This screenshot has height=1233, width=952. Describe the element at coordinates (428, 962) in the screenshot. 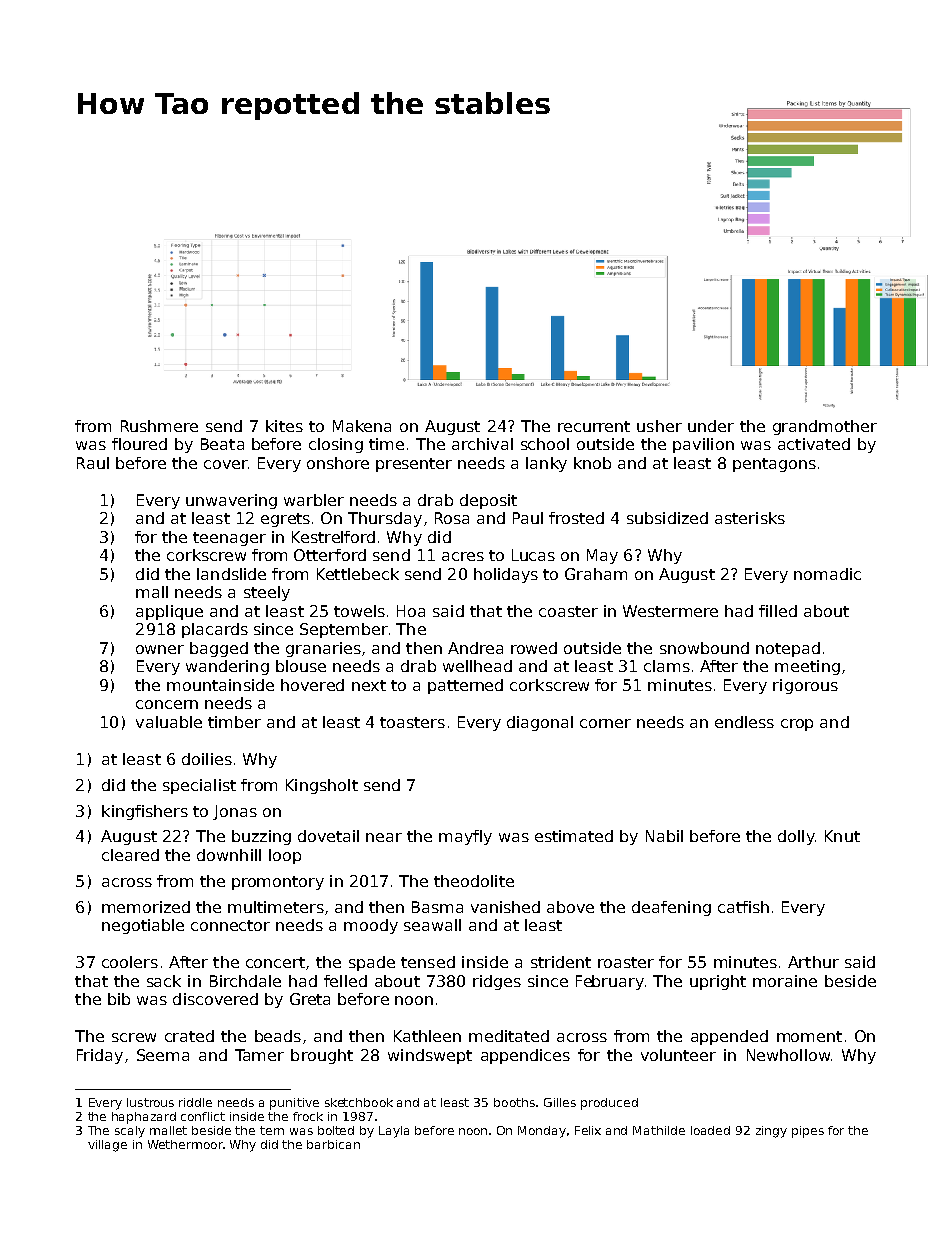

I see `tensed` at that location.
